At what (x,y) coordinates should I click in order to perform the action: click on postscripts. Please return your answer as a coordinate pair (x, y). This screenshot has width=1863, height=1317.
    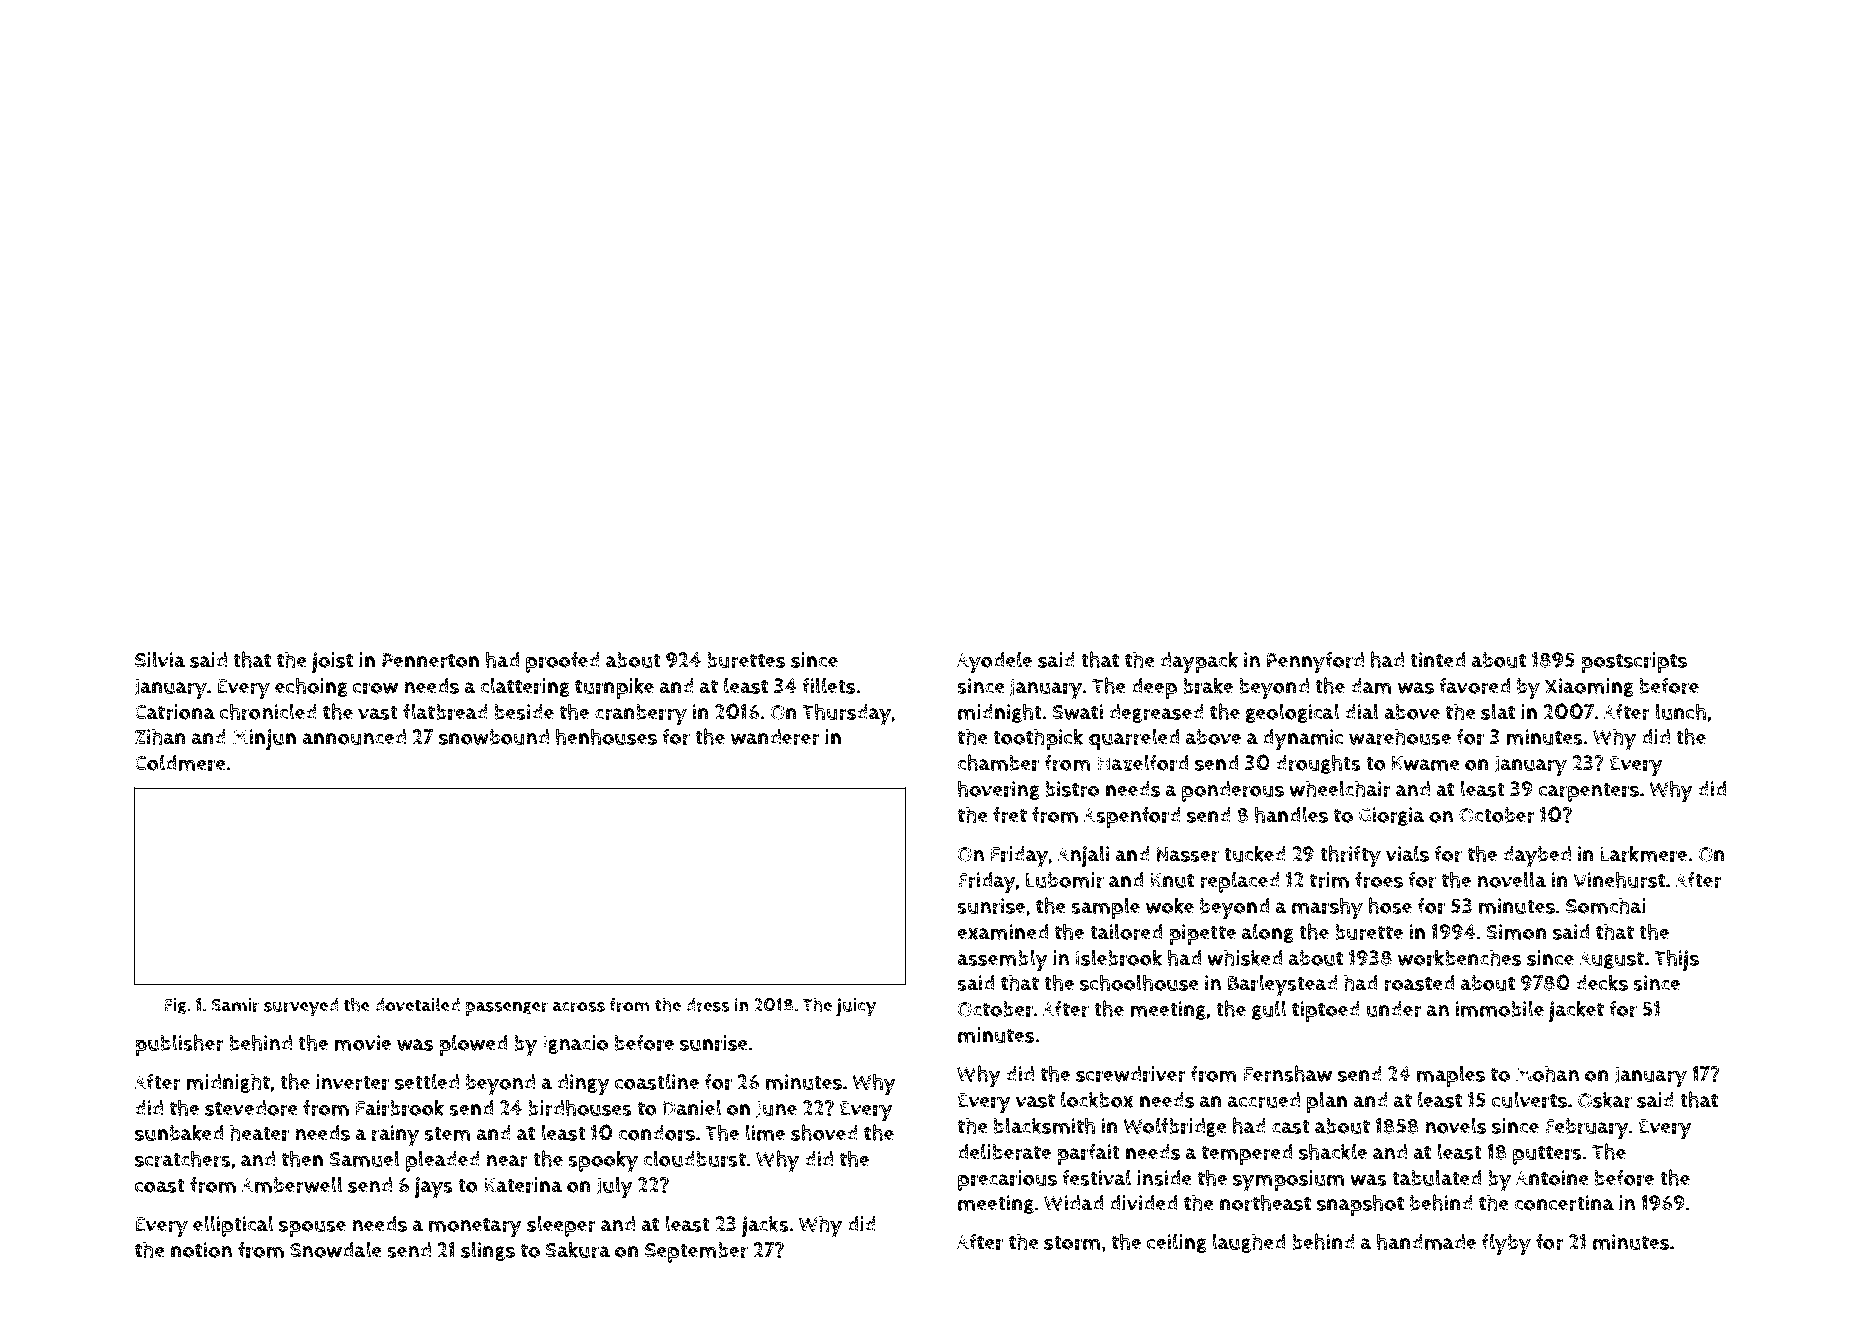
    Looking at the image, I should click on (1634, 662).
